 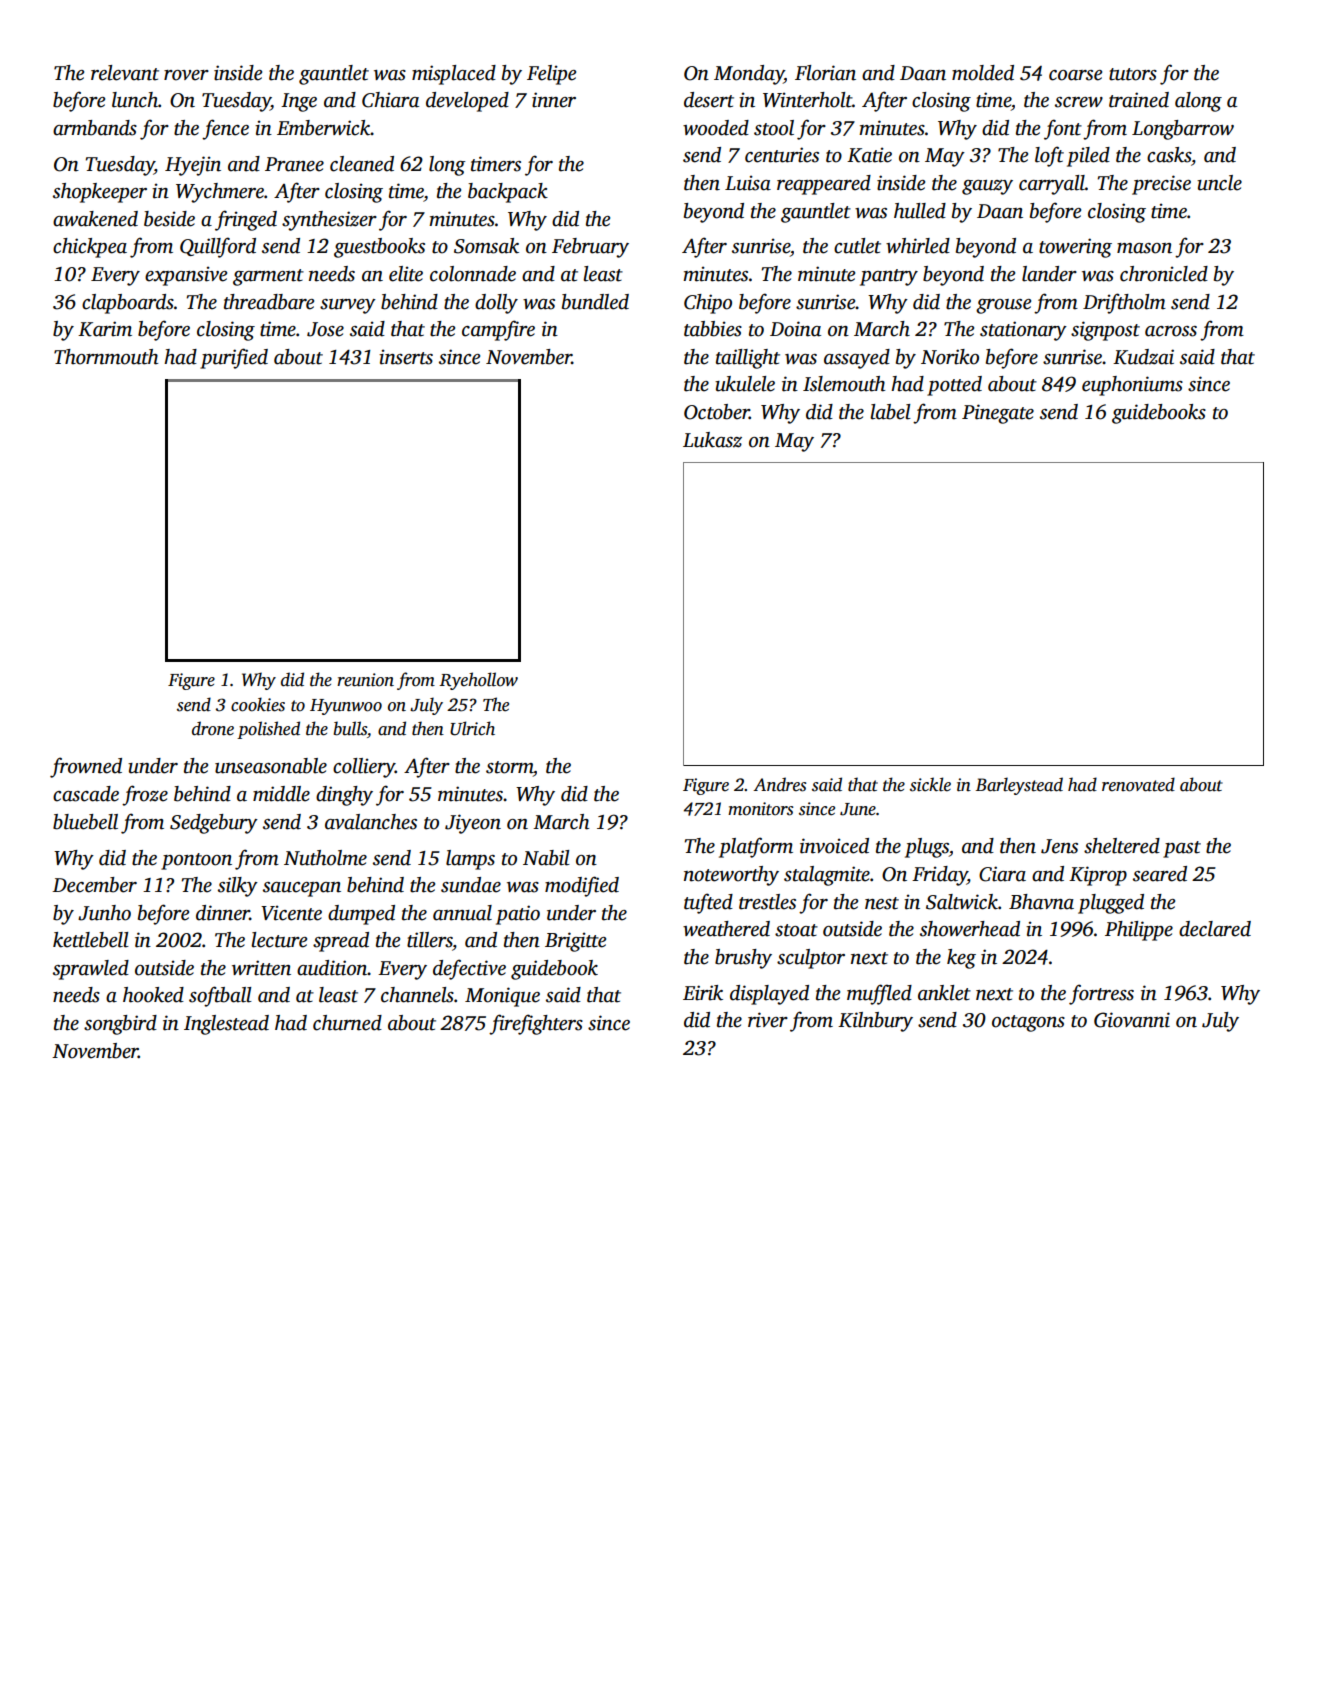 What do you see at coordinates (857, 246) in the image?
I see `cutlet` at bounding box center [857, 246].
